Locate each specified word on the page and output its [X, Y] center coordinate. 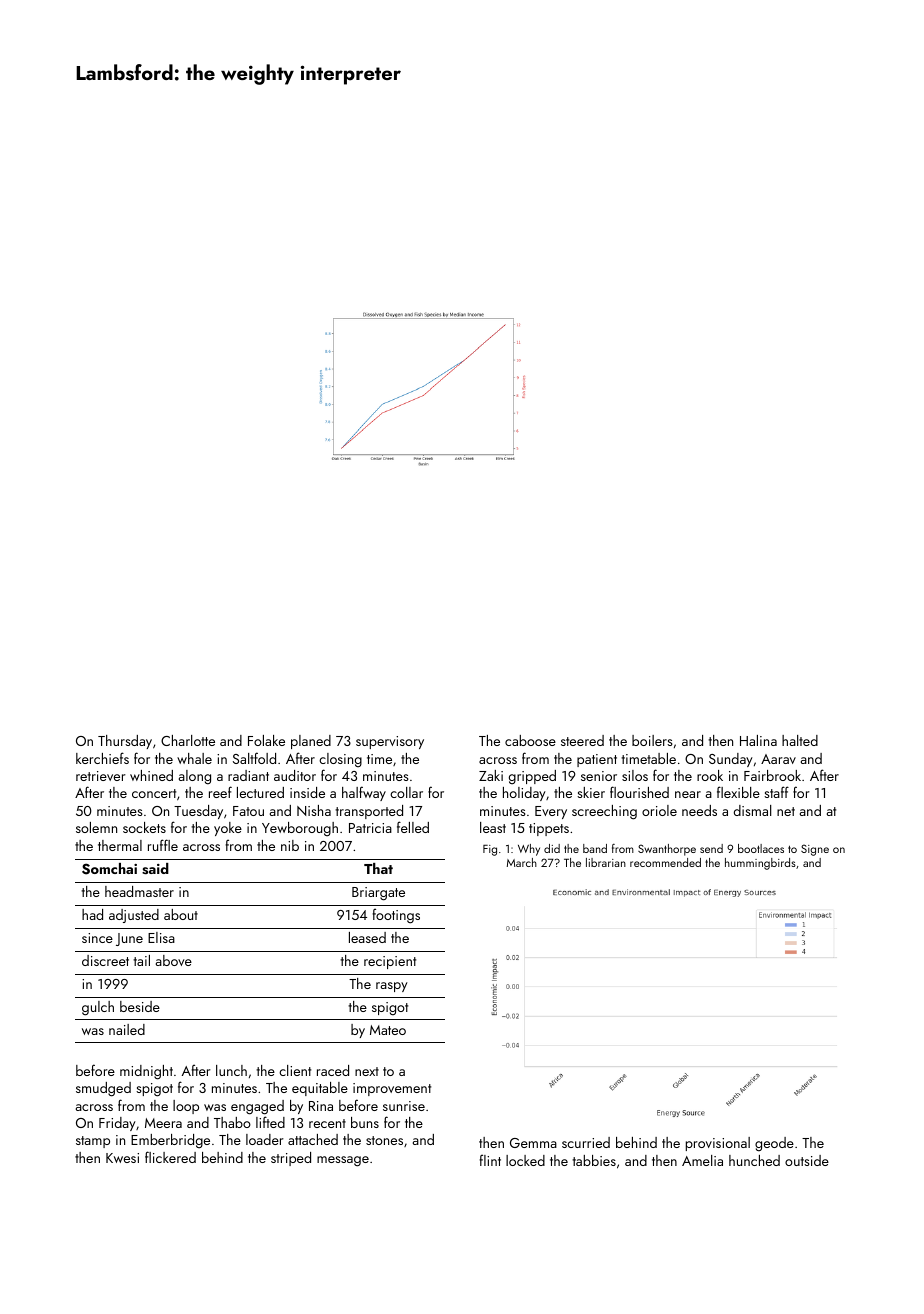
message [343, 1161]
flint [490, 1160]
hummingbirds [760, 864]
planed [311, 742]
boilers [652, 740]
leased [367, 937]
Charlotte [188, 740]
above [174, 960]
